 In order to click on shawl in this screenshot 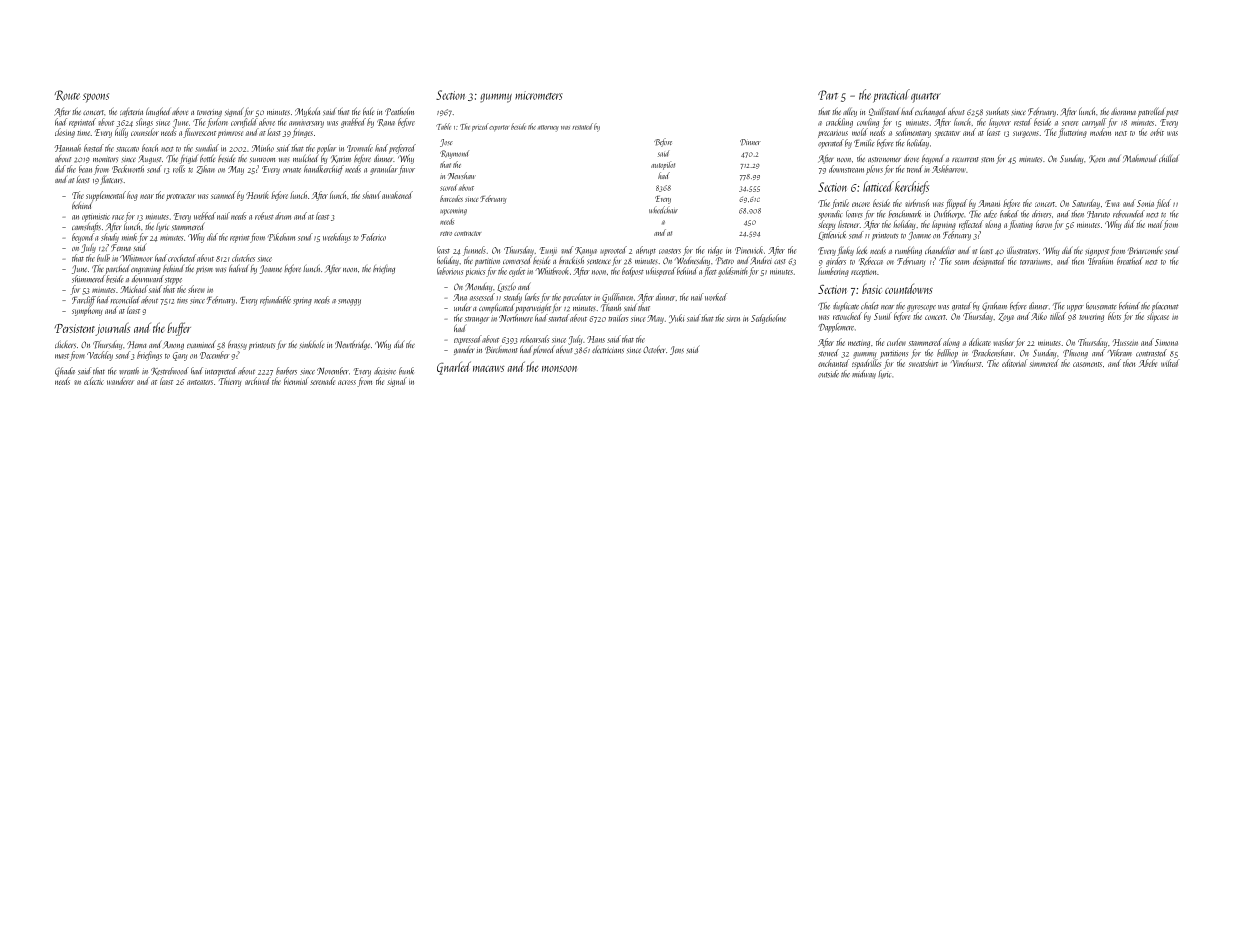, I will do `click(371, 195)`.
